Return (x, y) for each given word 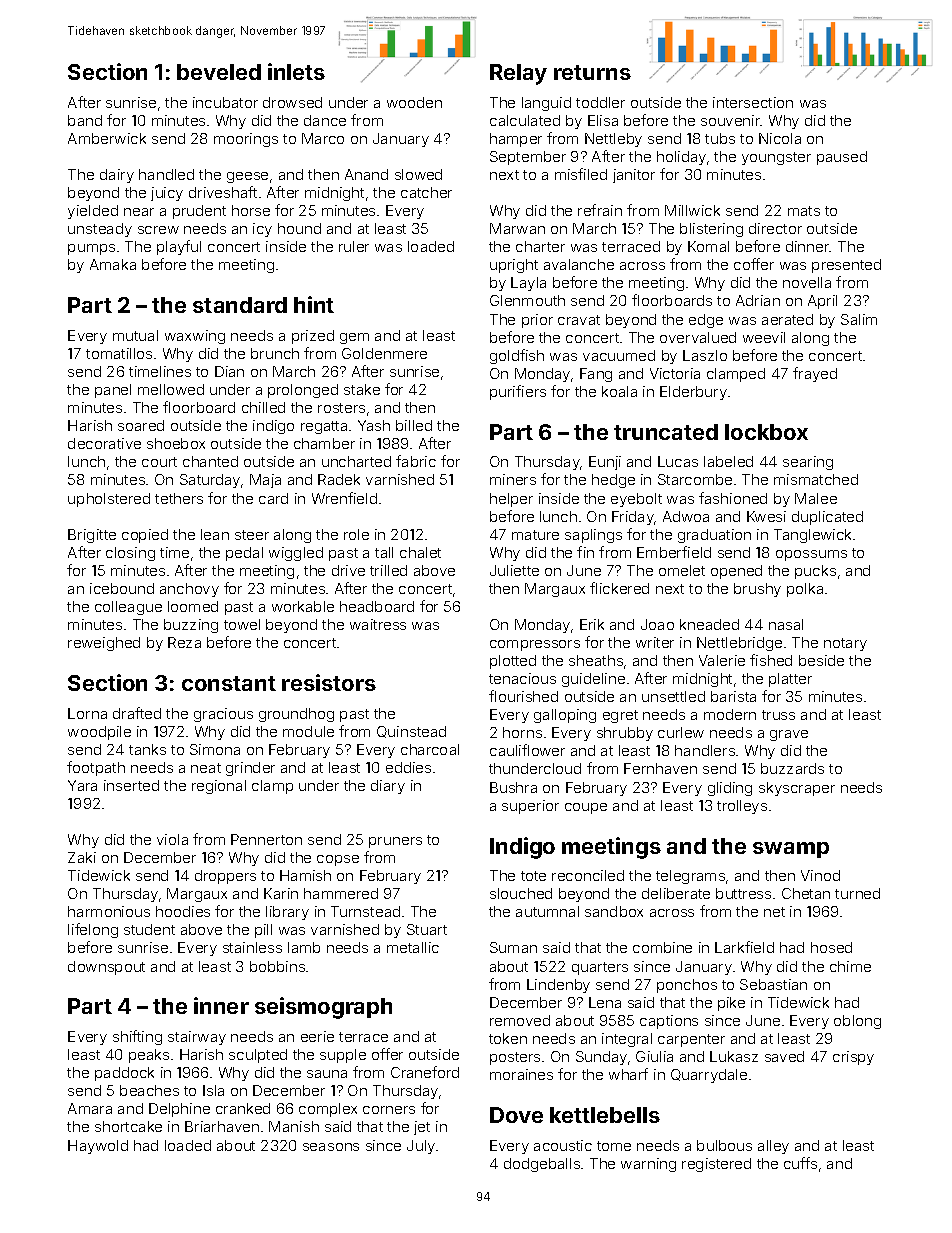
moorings (246, 140)
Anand (366, 174)
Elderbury (693, 393)
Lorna (87, 713)
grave (789, 735)
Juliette (514, 570)
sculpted (258, 1056)
